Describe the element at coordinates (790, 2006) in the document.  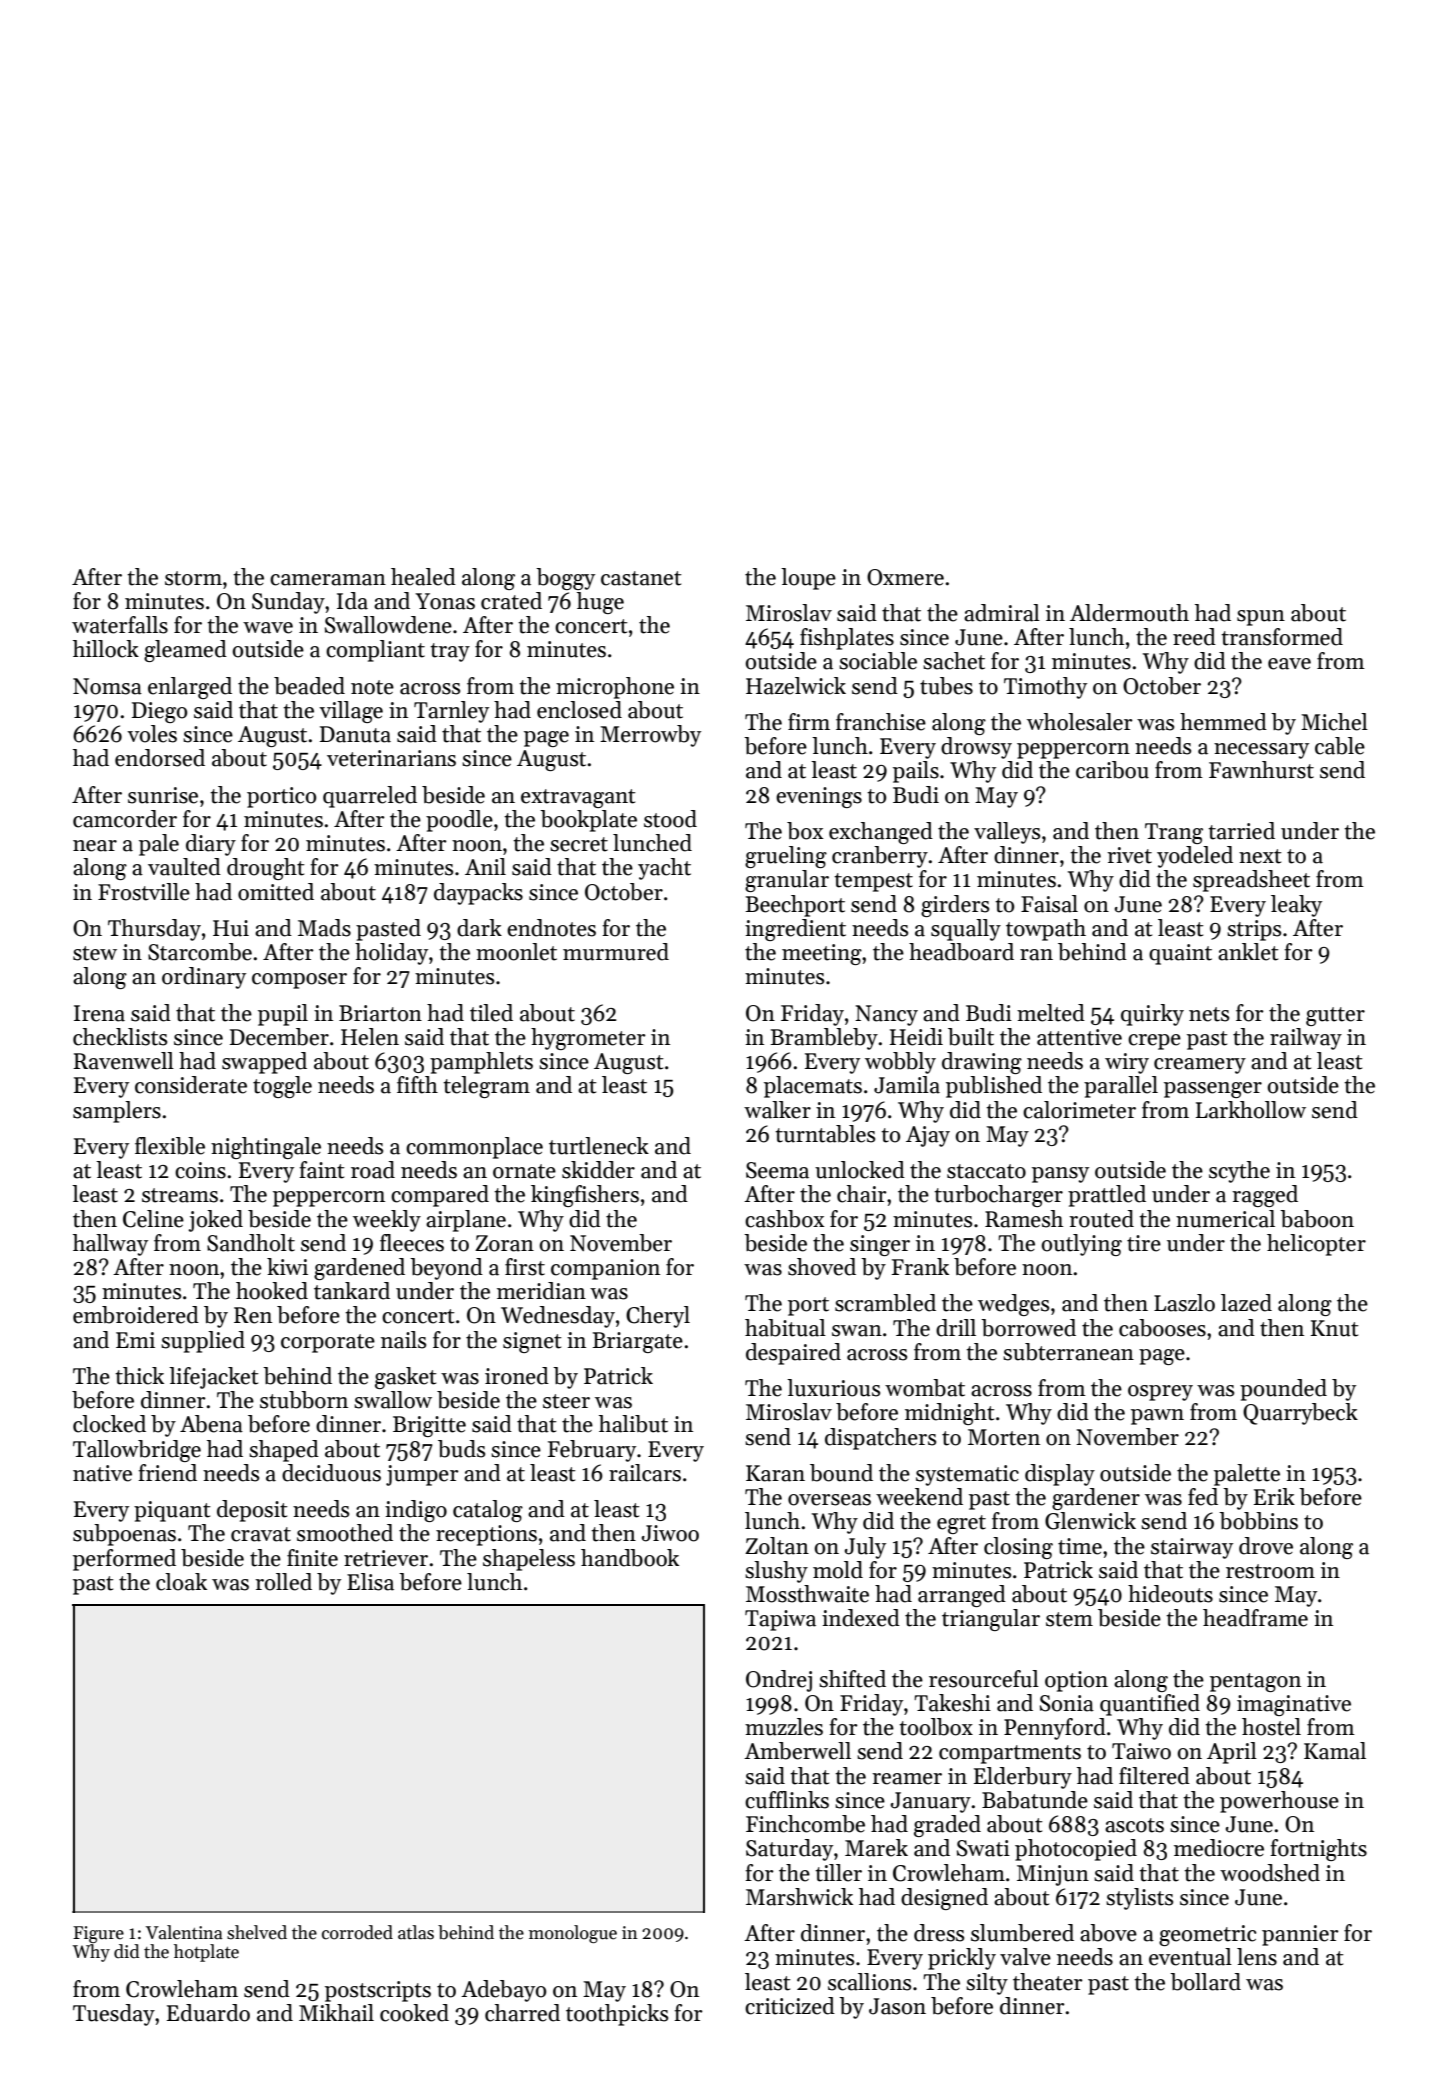
I see `criticized` at that location.
